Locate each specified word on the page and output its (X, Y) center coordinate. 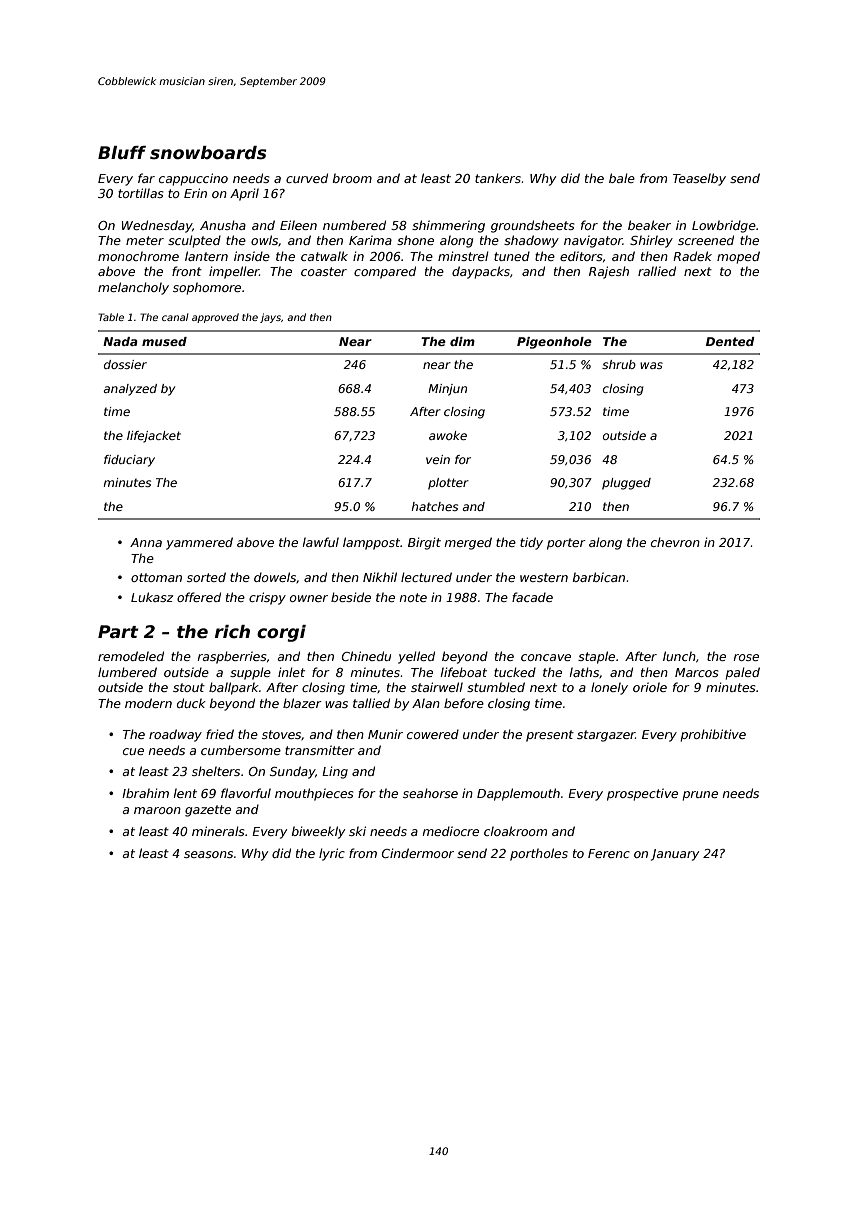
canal (175, 317)
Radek (692, 256)
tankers (498, 178)
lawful (321, 542)
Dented (730, 341)
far (146, 178)
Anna (146, 542)
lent (185, 793)
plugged (626, 484)
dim (462, 341)
